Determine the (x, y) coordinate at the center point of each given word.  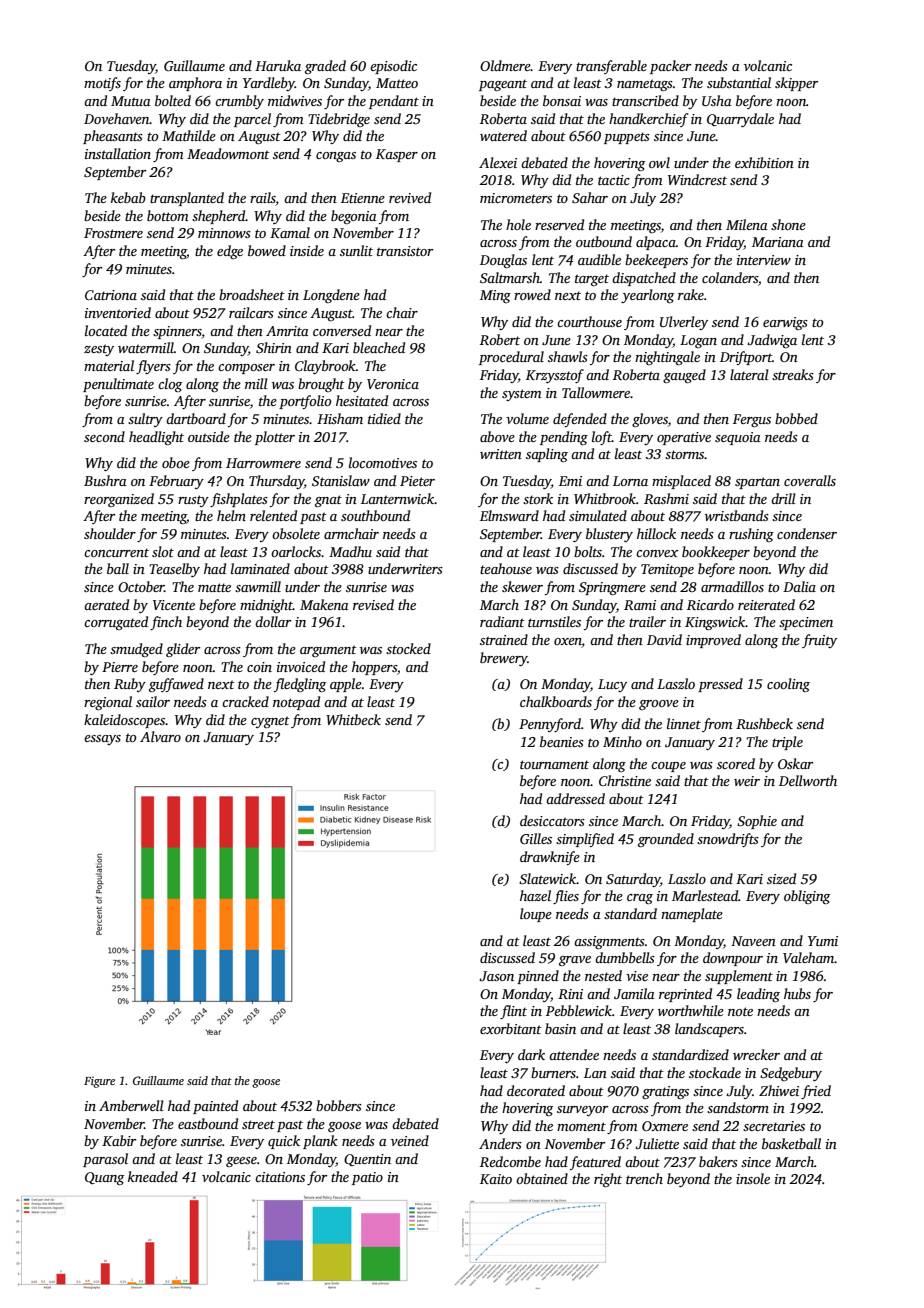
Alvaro (160, 736)
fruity (819, 641)
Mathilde (189, 135)
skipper (796, 84)
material (109, 365)
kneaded (153, 1176)
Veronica (393, 384)
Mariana (778, 242)
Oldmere (505, 65)
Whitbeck (353, 719)
